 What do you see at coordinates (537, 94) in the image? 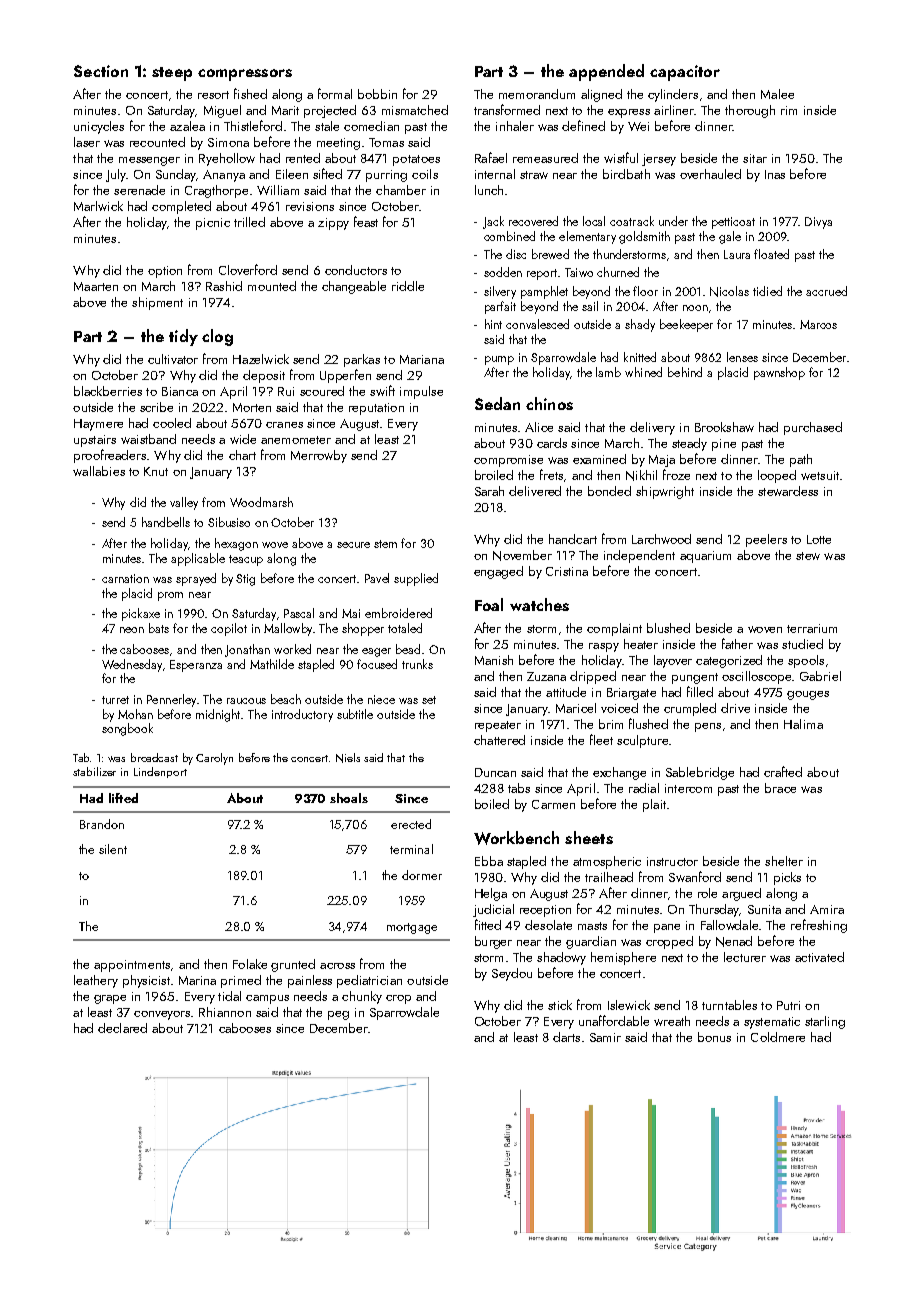
I see `memorandum` at bounding box center [537, 94].
